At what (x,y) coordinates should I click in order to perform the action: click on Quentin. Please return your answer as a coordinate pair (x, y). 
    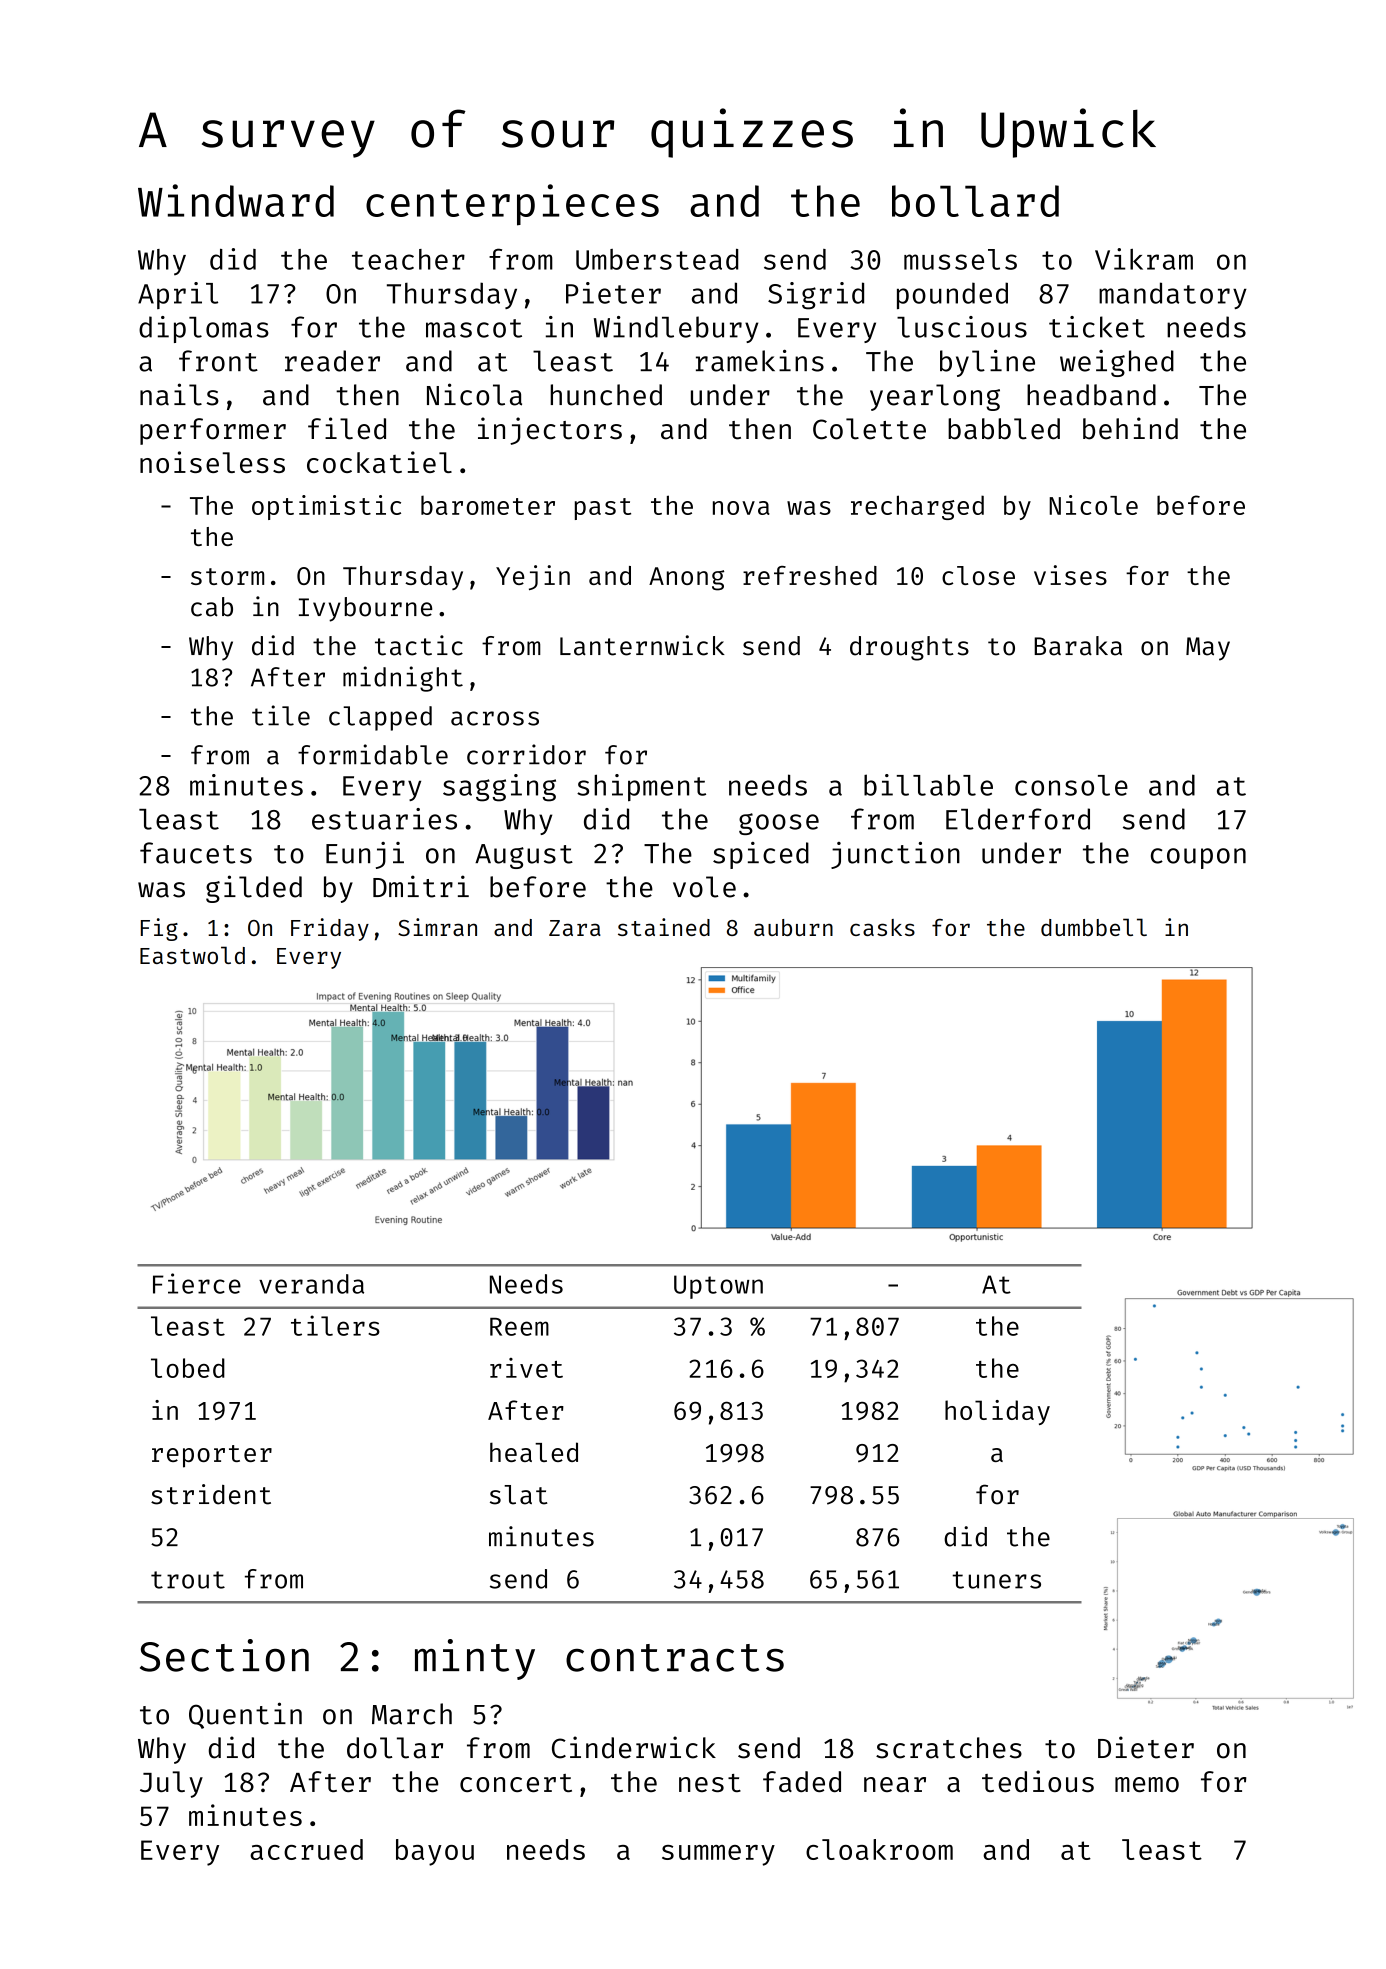
    Looking at the image, I should click on (245, 1715).
